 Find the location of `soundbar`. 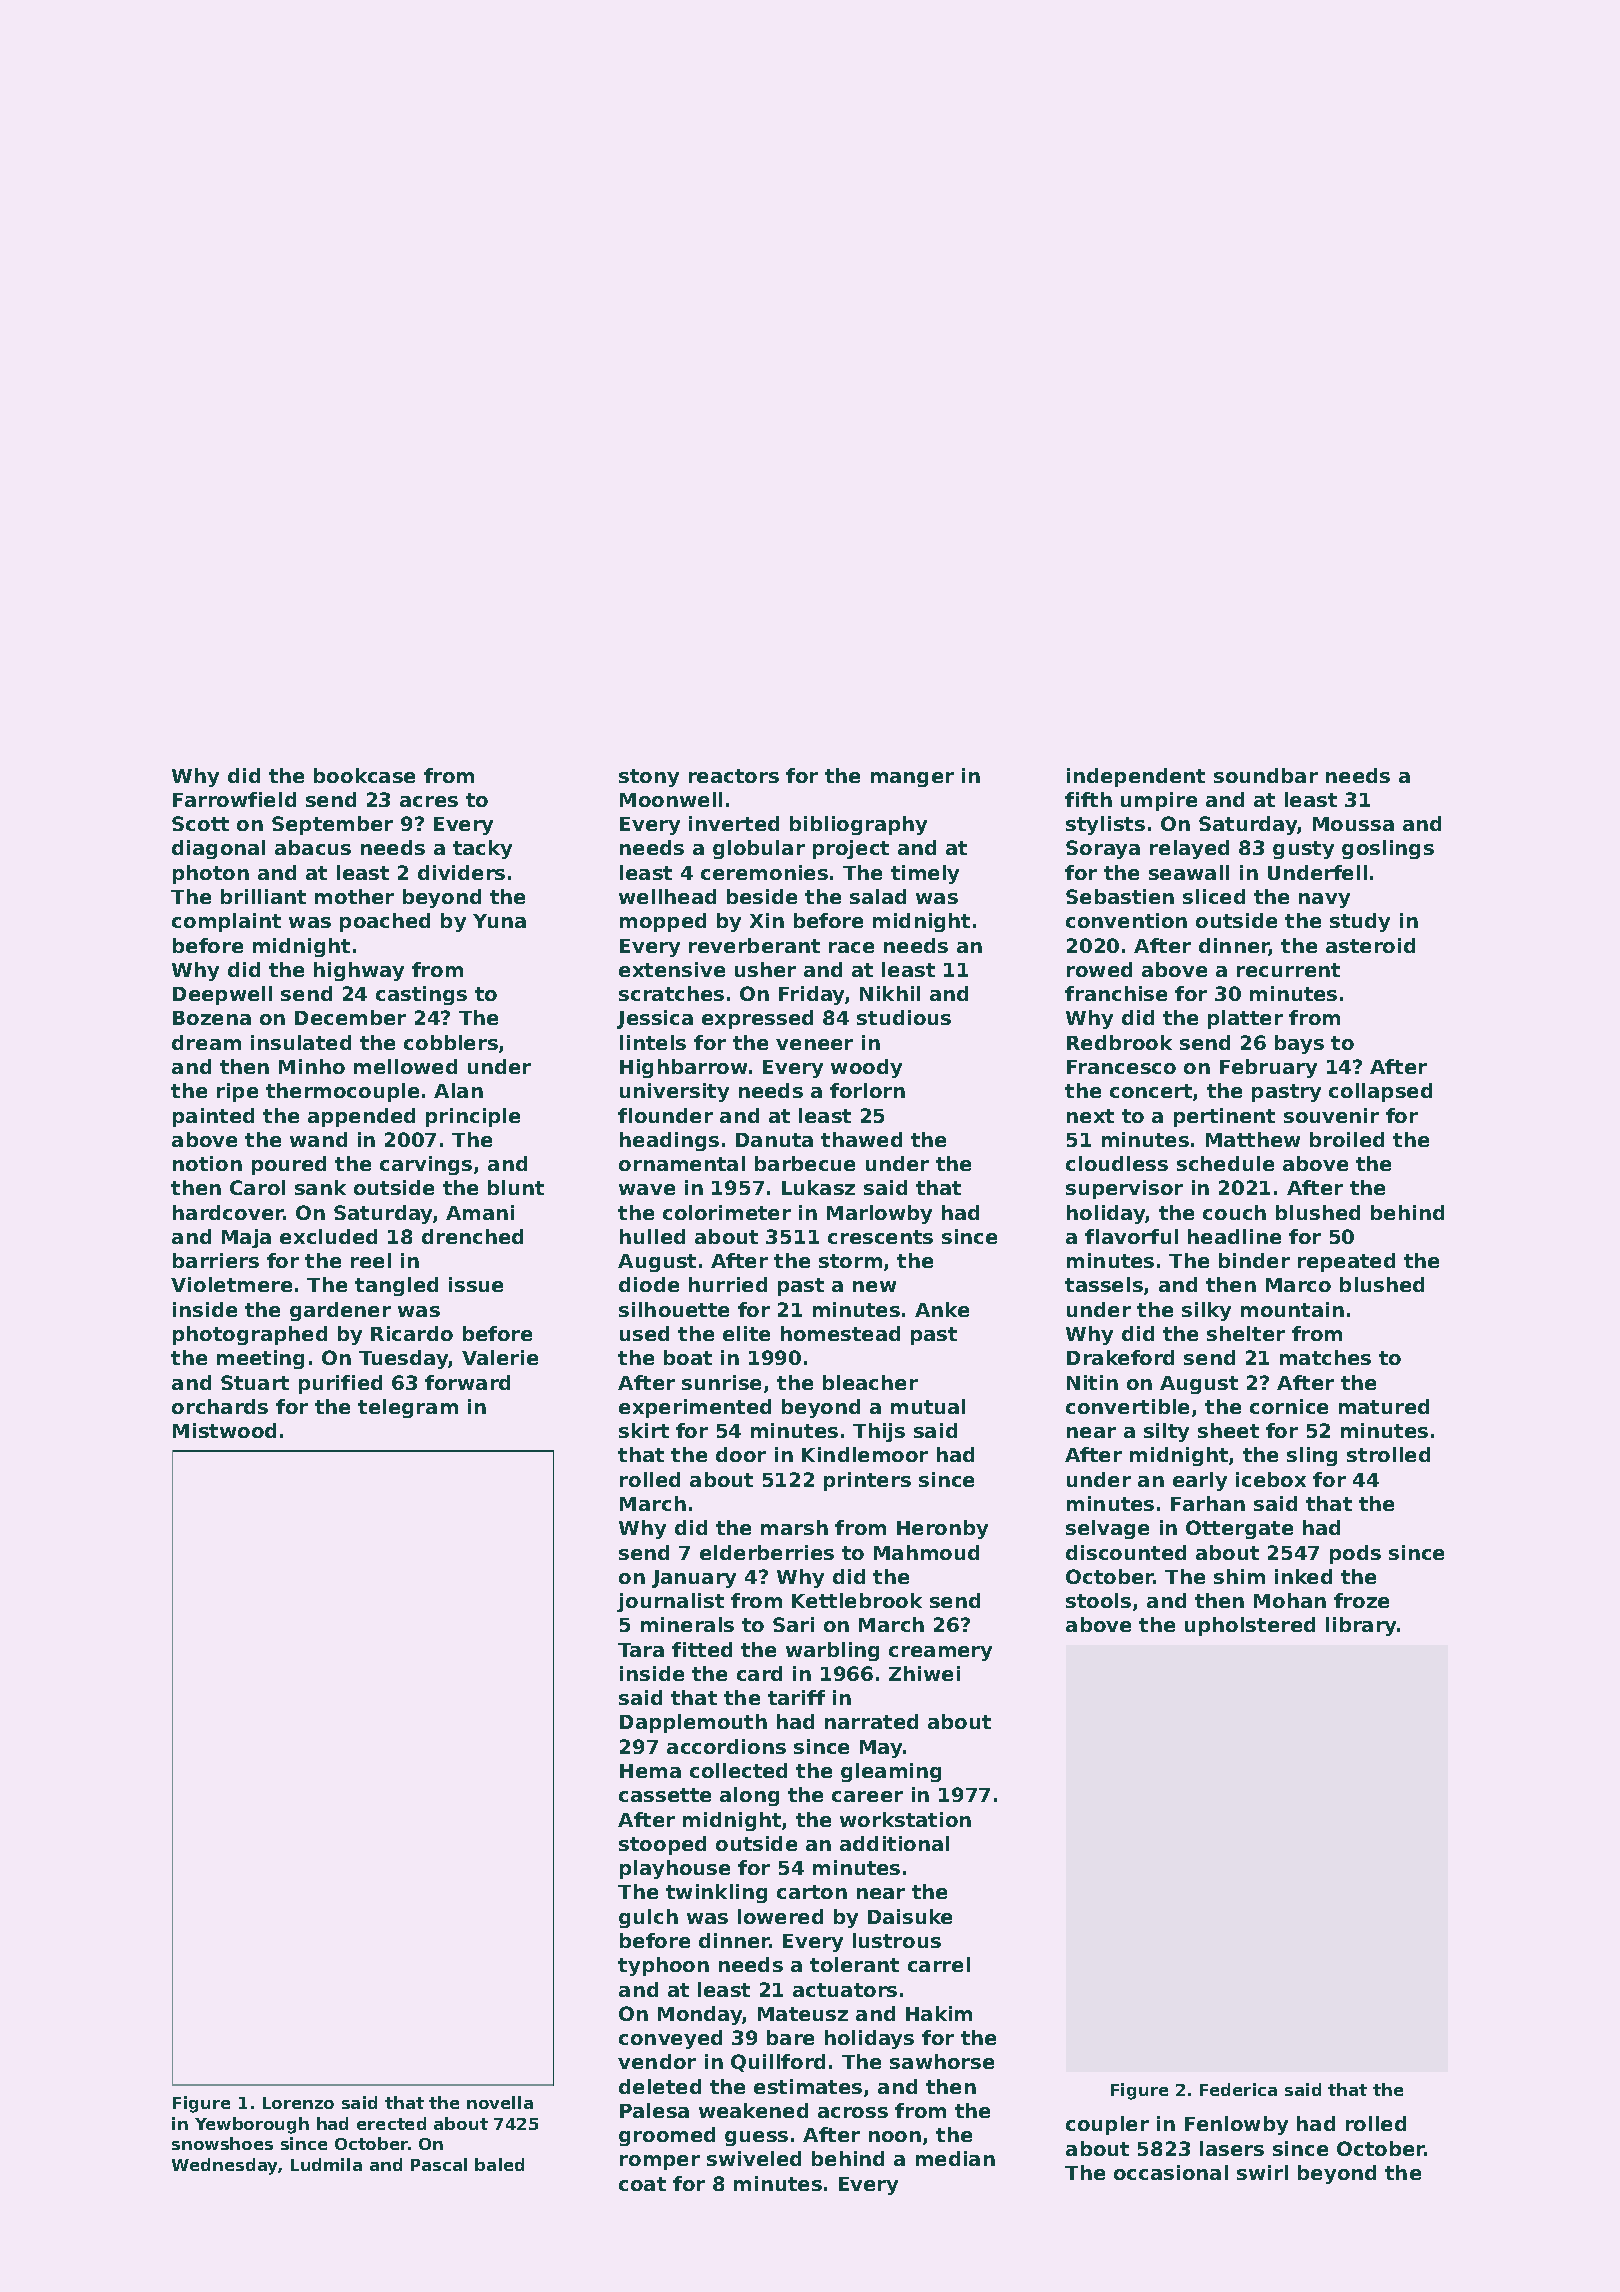

soundbar is located at coordinates (1266, 775).
